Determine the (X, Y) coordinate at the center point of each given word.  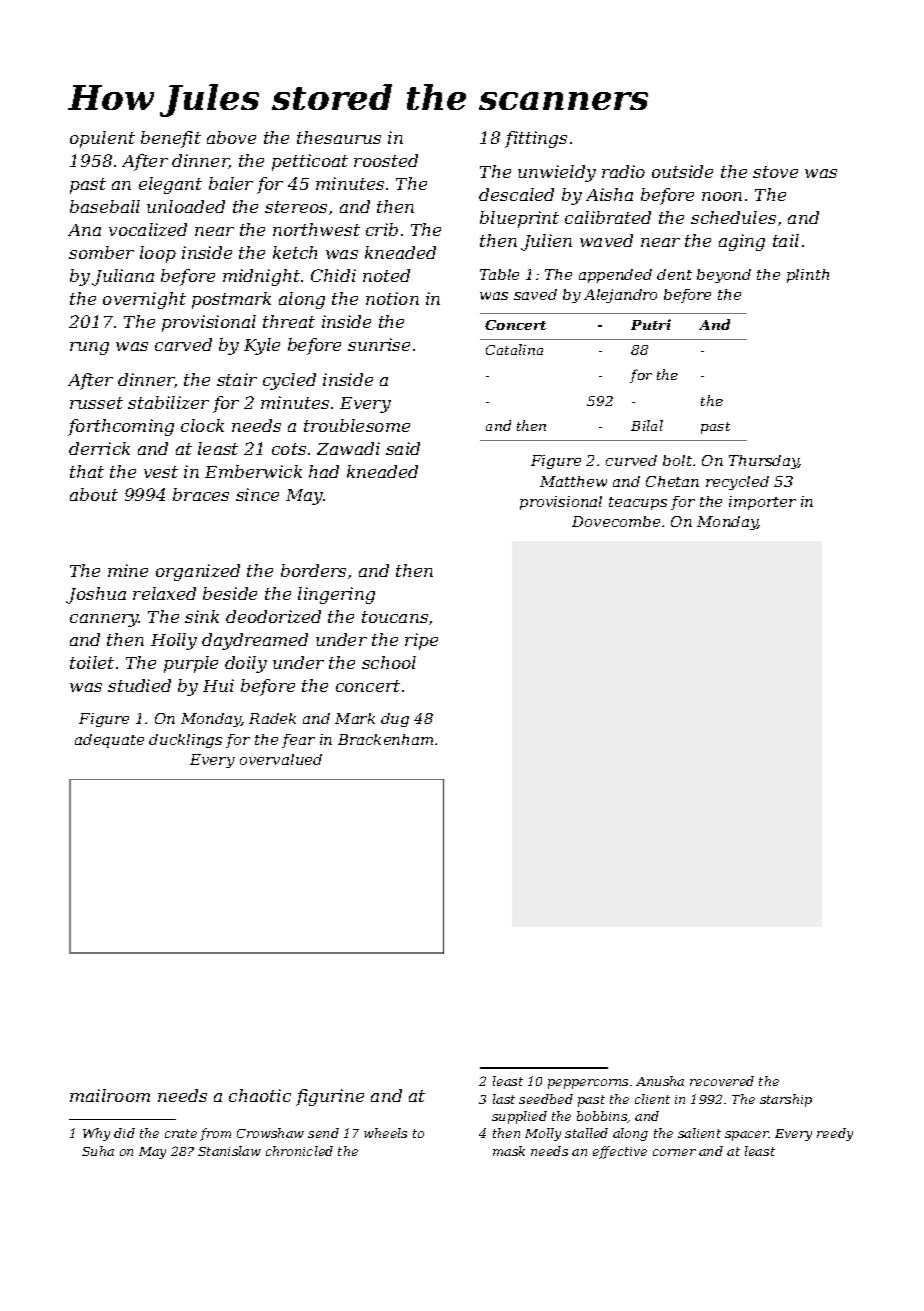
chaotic (260, 1095)
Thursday (764, 462)
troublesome (357, 425)
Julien (546, 242)
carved (183, 344)
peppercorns (588, 1084)
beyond (724, 276)
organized (198, 572)
